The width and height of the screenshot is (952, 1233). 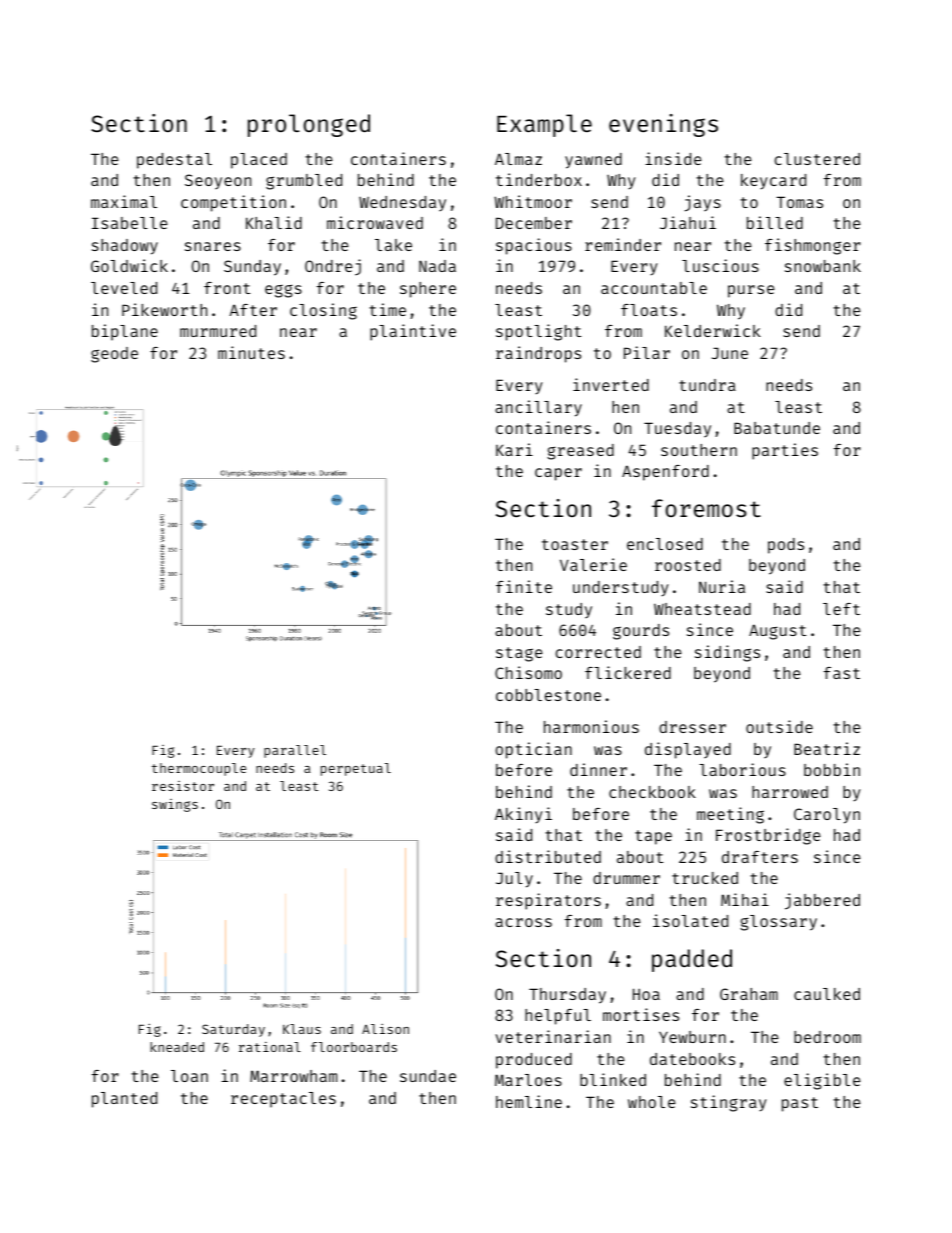 I want to click on floorboards, so click(x=354, y=1047).
